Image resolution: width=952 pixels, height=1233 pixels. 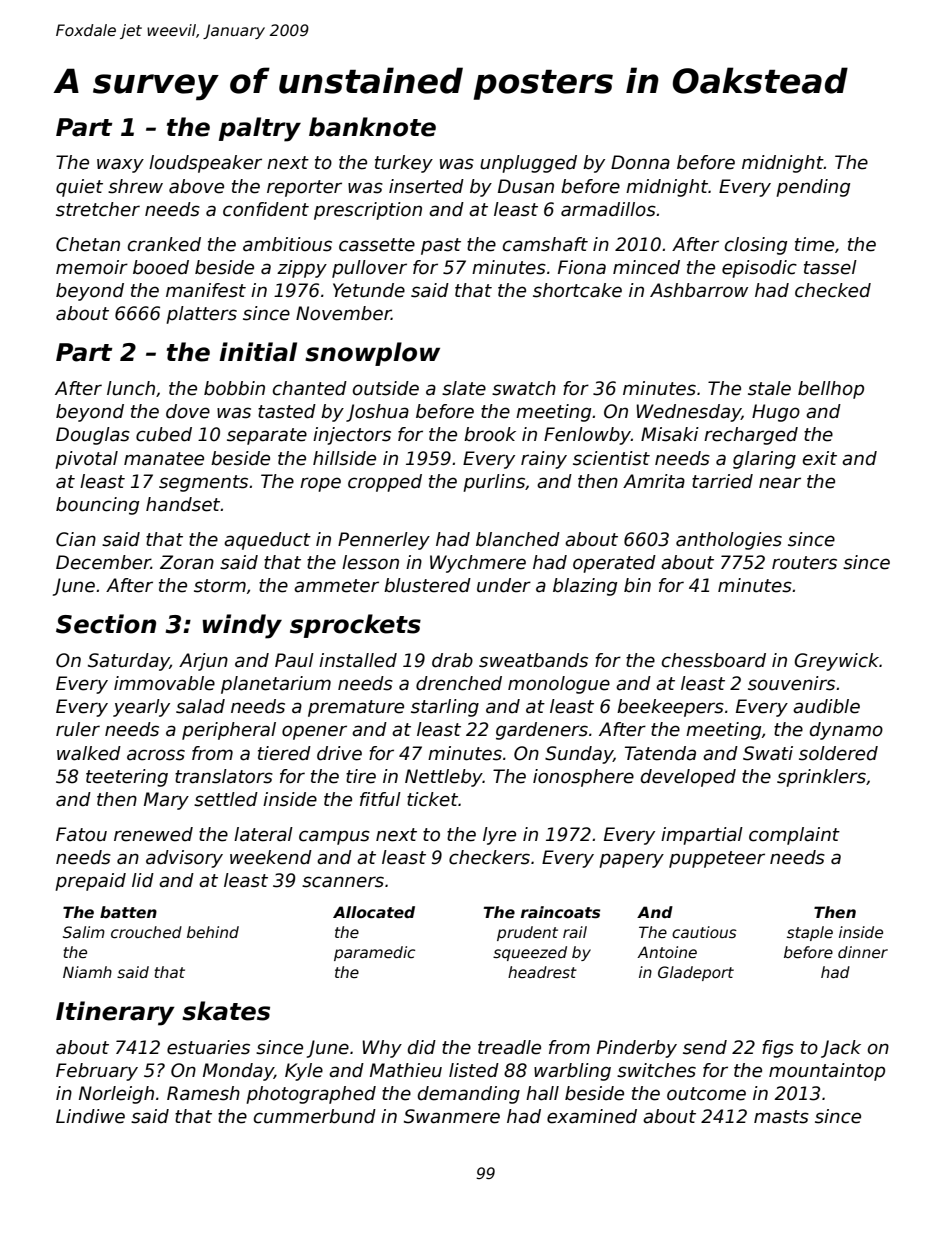 What do you see at coordinates (260, 129) in the screenshot?
I see `paltry` at bounding box center [260, 129].
